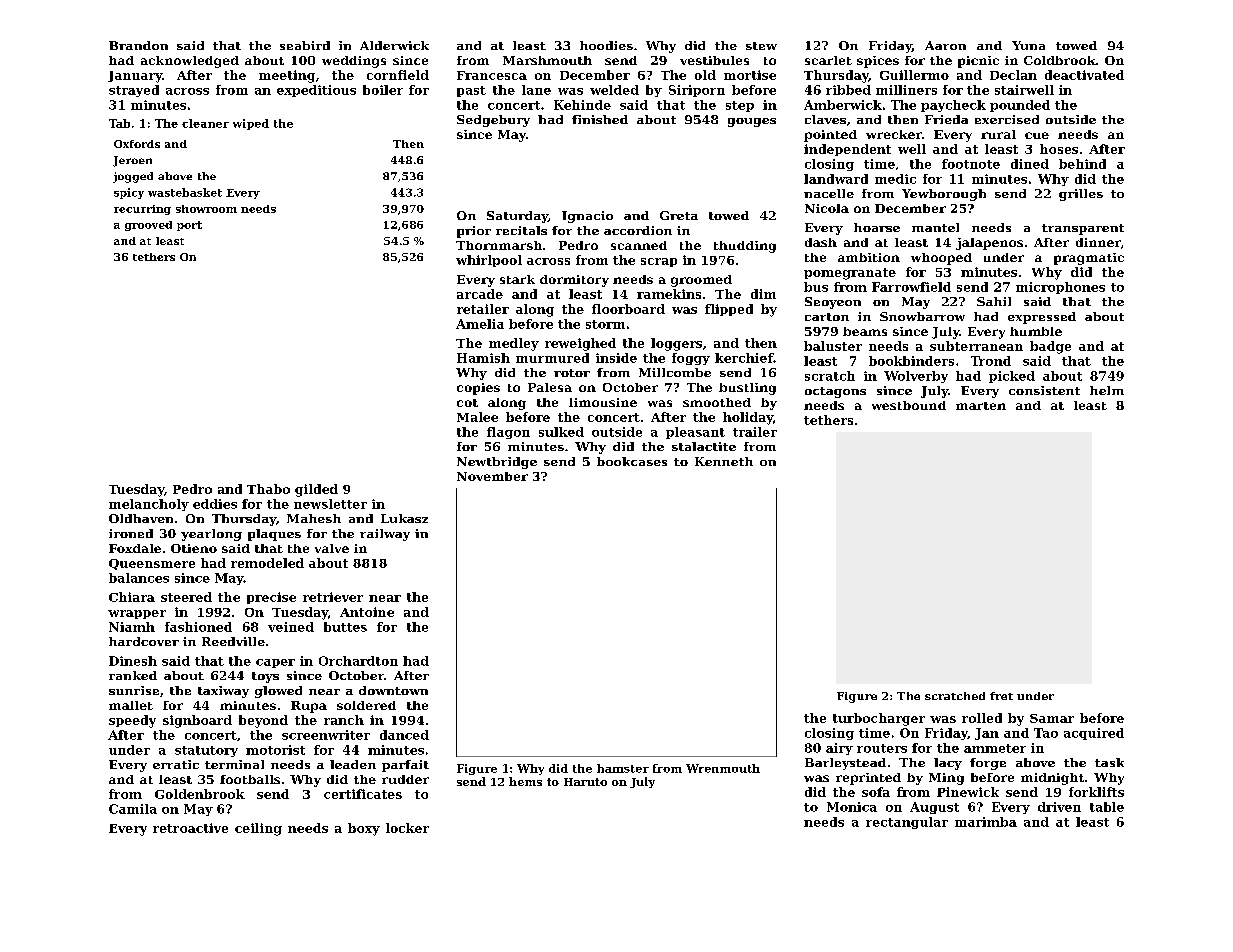 Image resolution: width=1233 pixels, height=952 pixels. What do you see at coordinates (483, 358) in the image?
I see `Hamish` at bounding box center [483, 358].
